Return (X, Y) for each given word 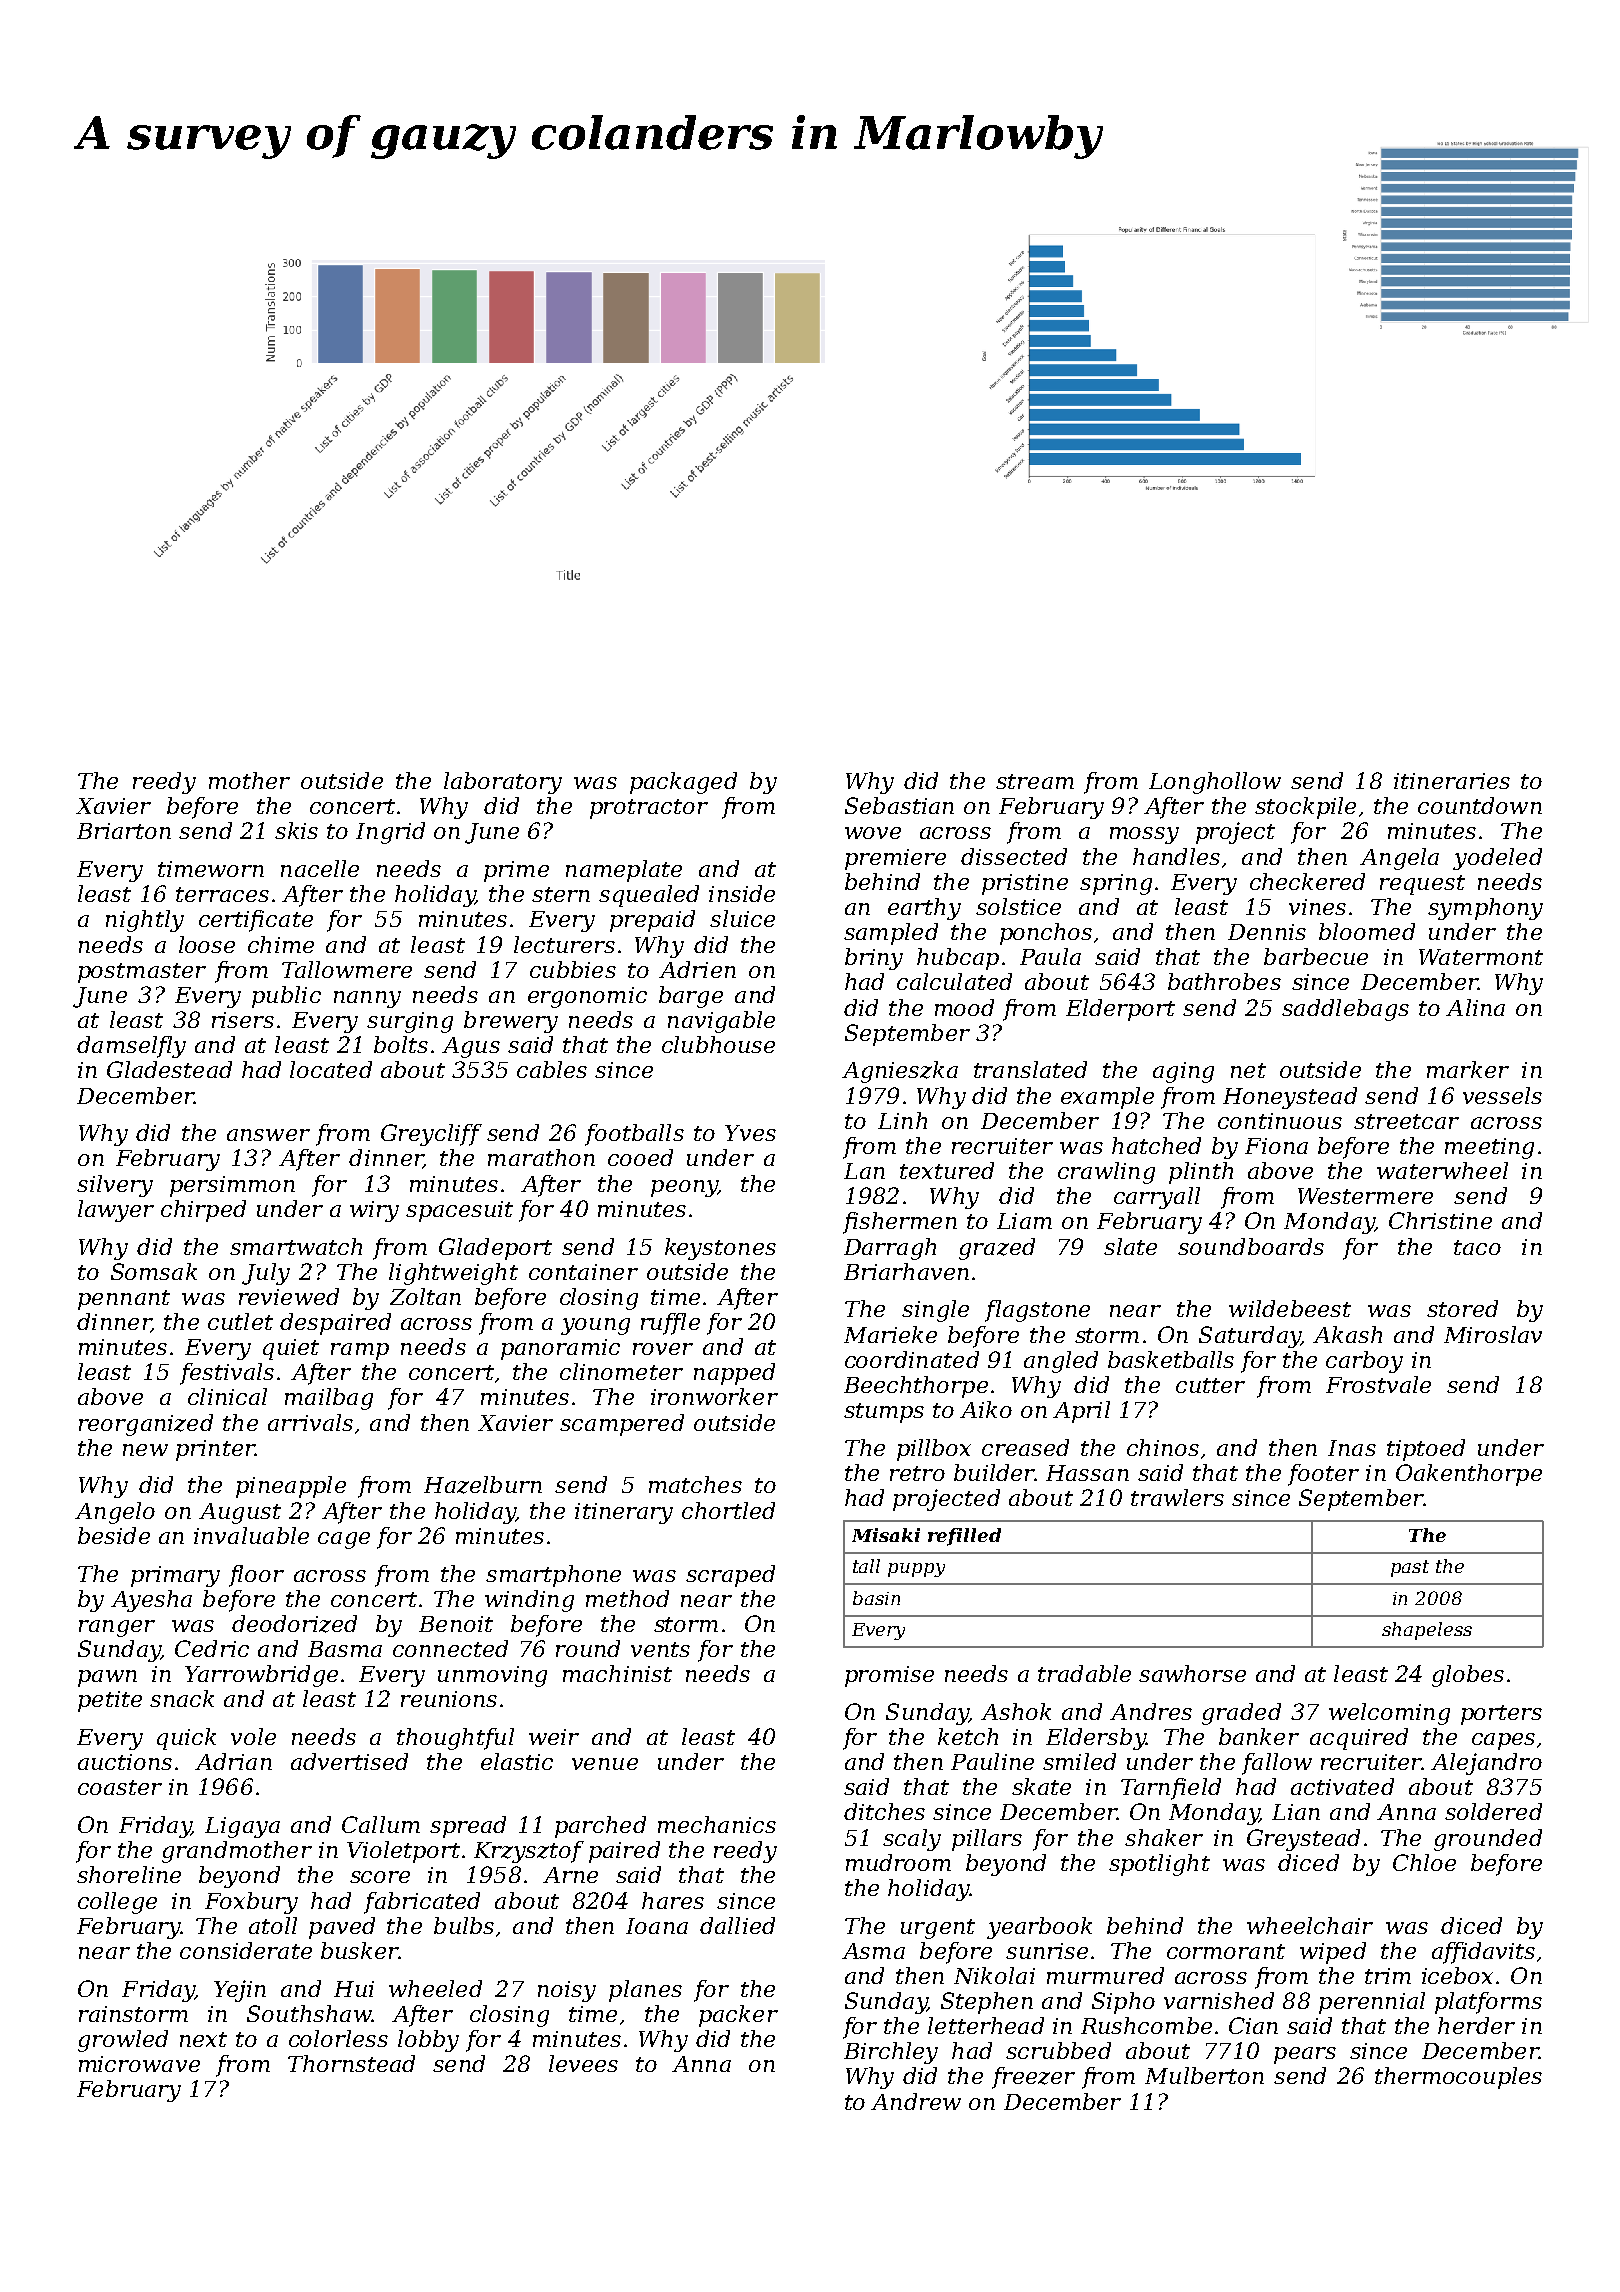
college (117, 1903)
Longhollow (1215, 783)
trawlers (1177, 1497)
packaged (683, 783)
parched (600, 1827)
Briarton (124, 831)
